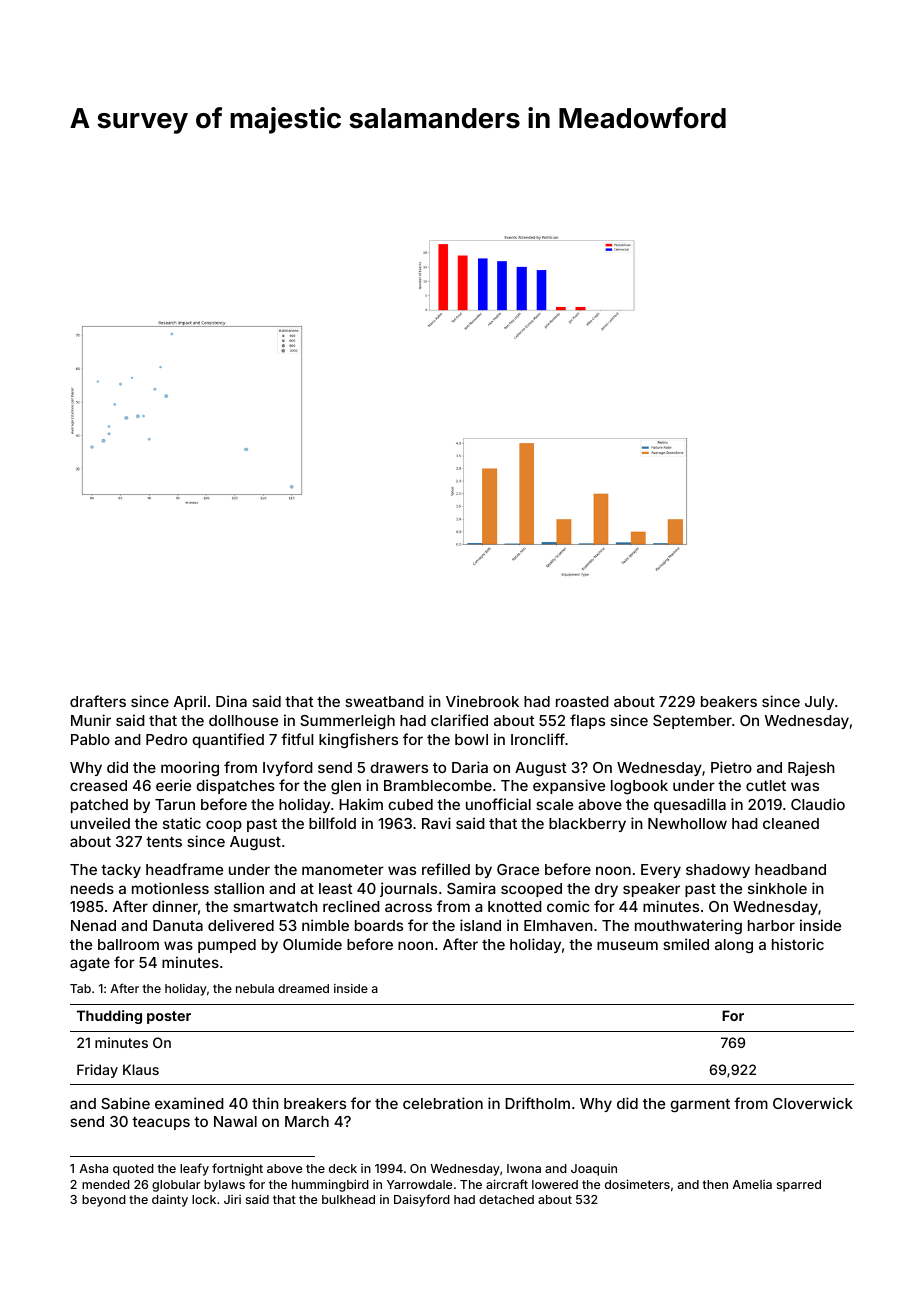  Describe the element at coordinates (482, 701) in the image. I see `Vinebrook` at that location.
